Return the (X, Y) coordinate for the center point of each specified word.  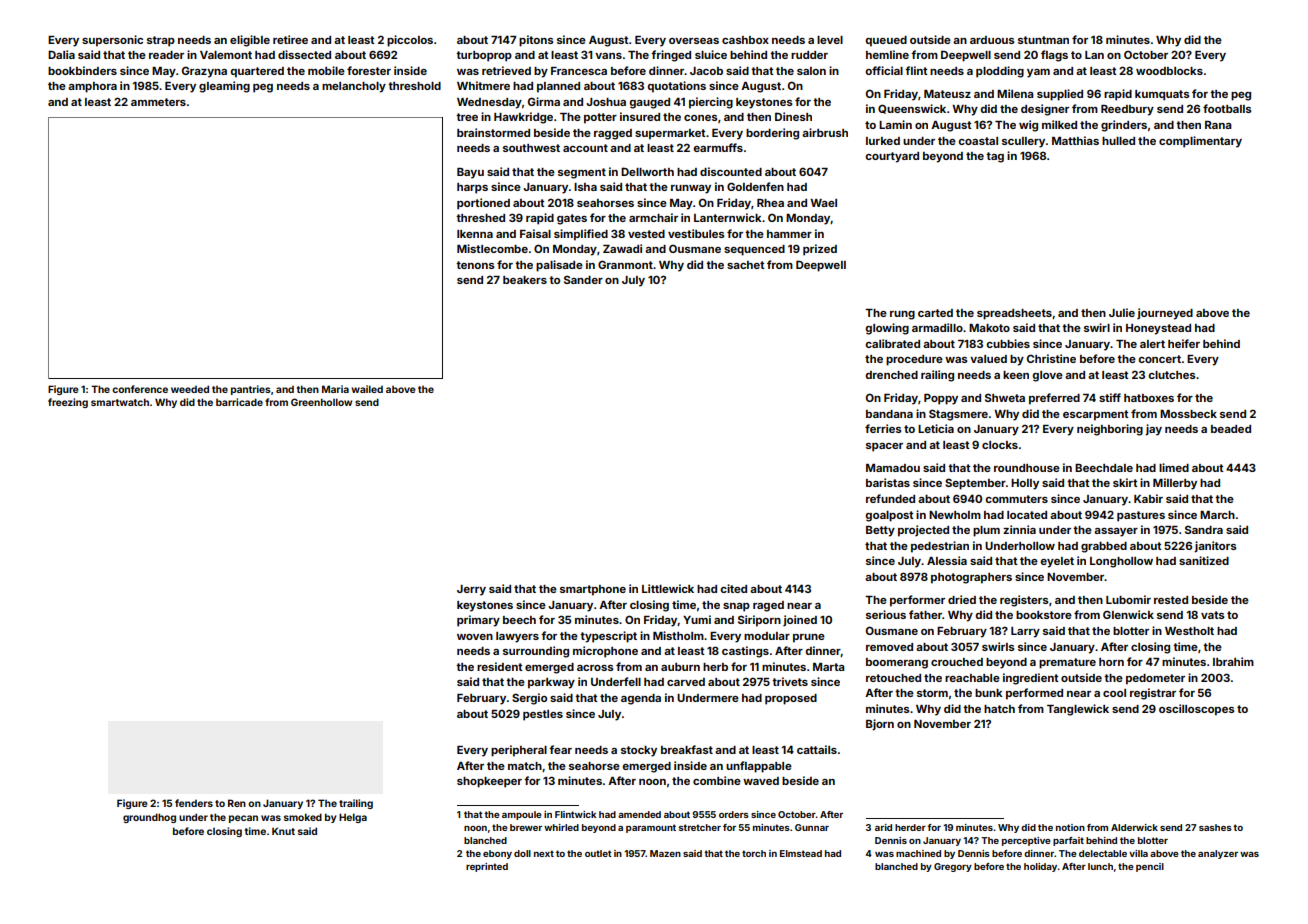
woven (475, 637)
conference (140, 389)
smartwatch (120, 402)
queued (886, 41)
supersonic (112, 41)
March (1217, 515)
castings (745, 652)
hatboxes (1149, 398)
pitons (536, 41)
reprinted (487, 867)
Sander (583, 279)
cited (733, 588)
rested (1171, 600)
